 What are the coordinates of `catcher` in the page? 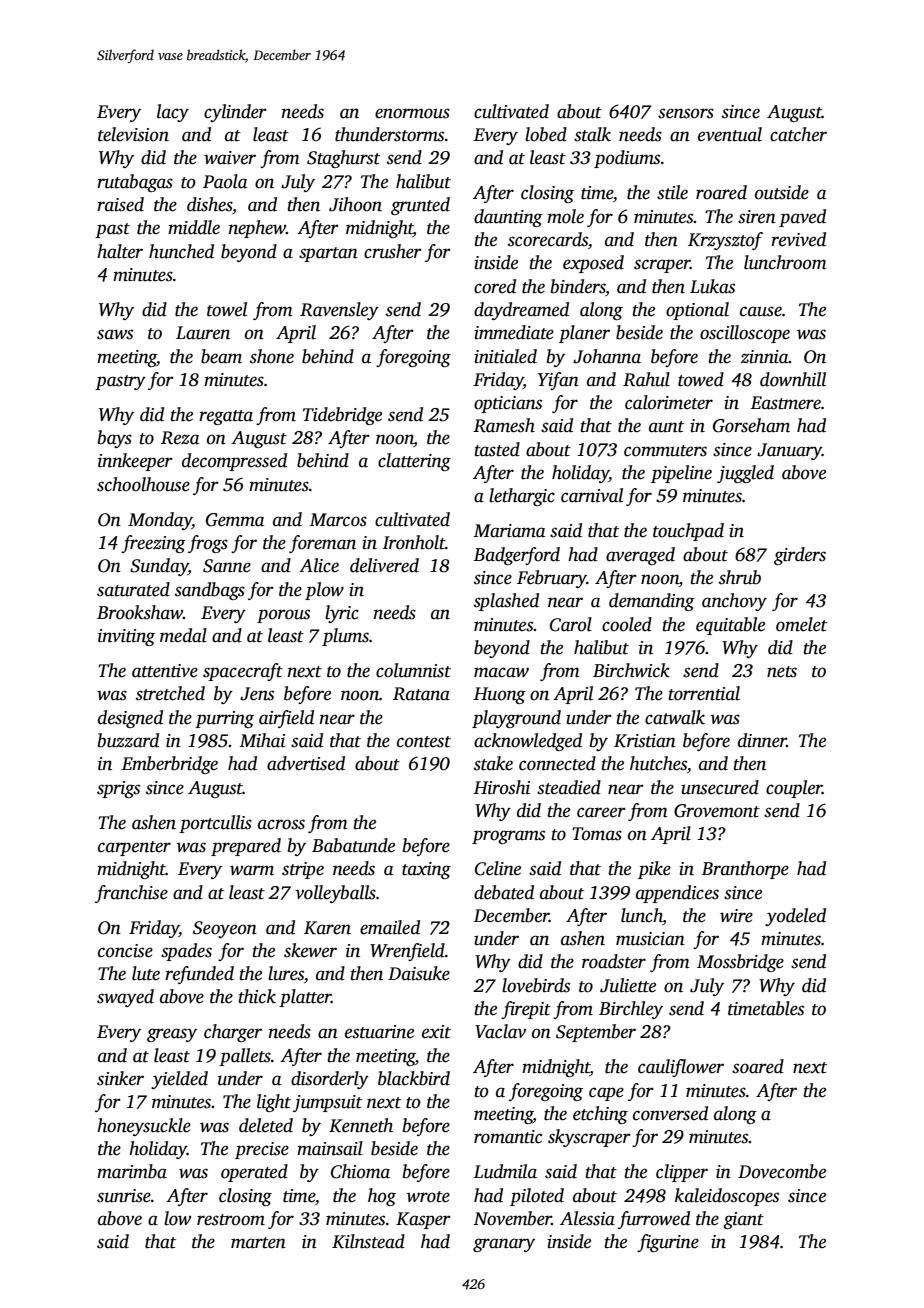 It's located at (798, 134).
